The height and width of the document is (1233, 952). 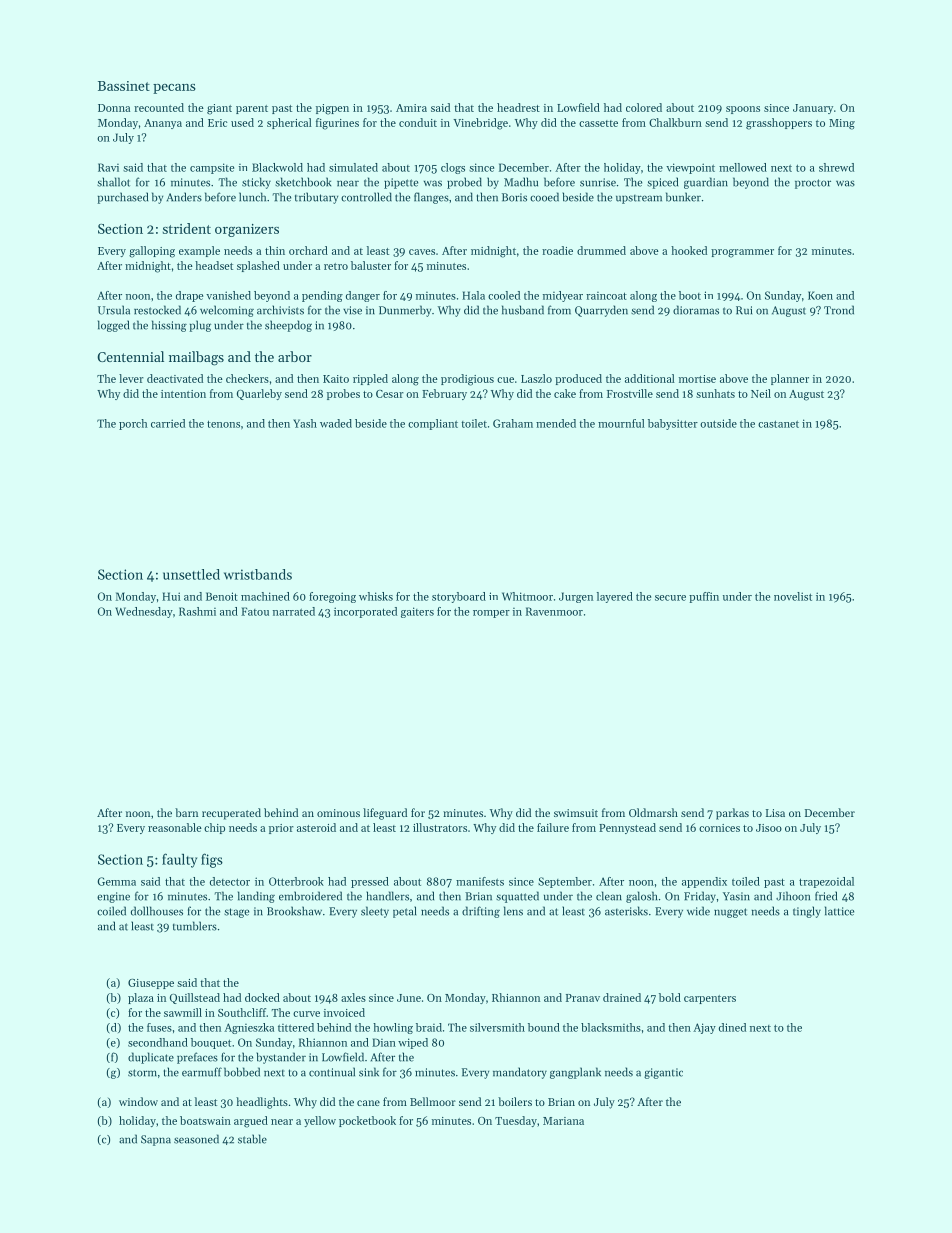 I want to click on pocketbook, so click(x=367, y=1121).
